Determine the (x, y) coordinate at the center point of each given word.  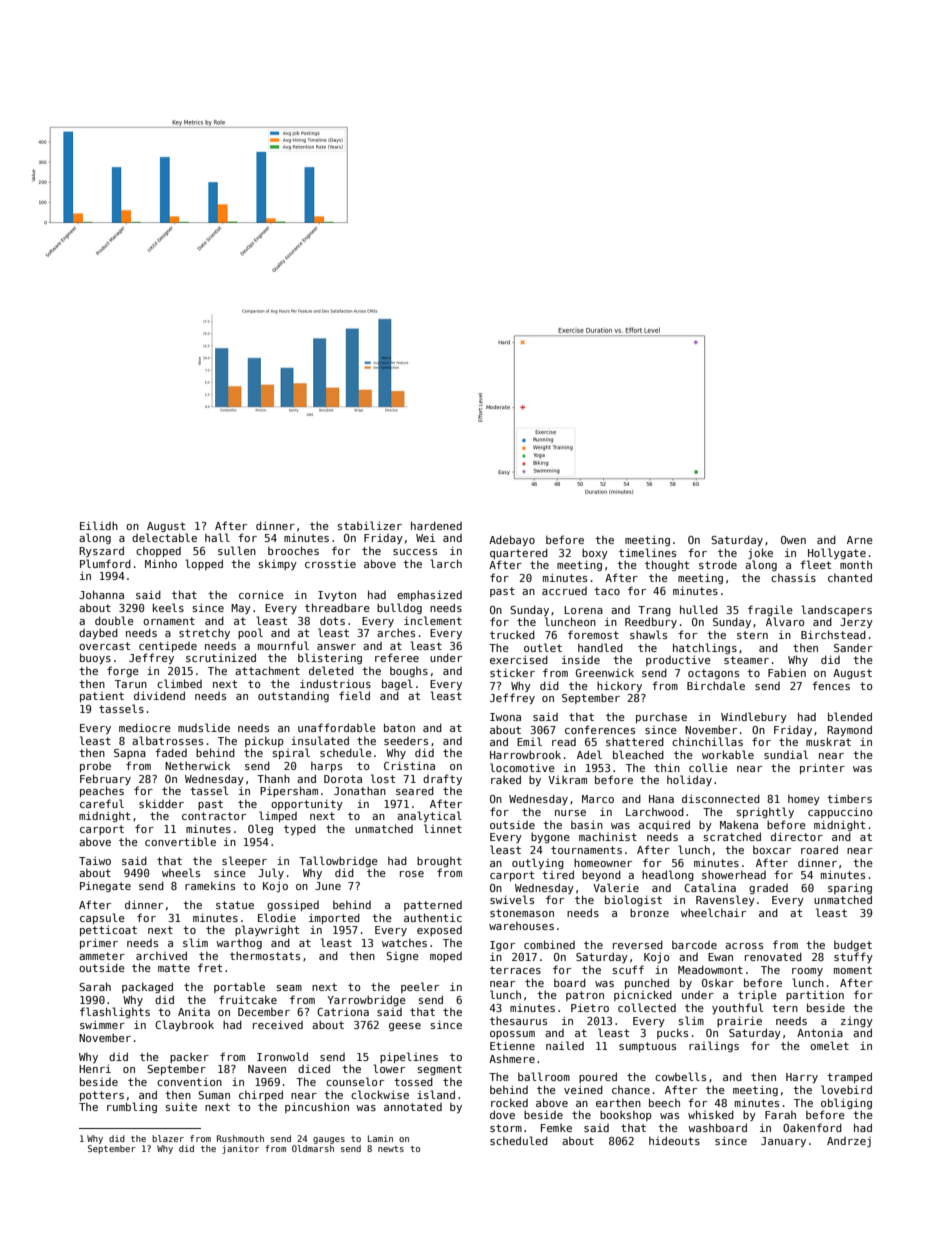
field (354, 695)
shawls (648, 634)
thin (667, 767)
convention (189, 1082)
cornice (261, 594)
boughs (409, 672)
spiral (291, 753)
